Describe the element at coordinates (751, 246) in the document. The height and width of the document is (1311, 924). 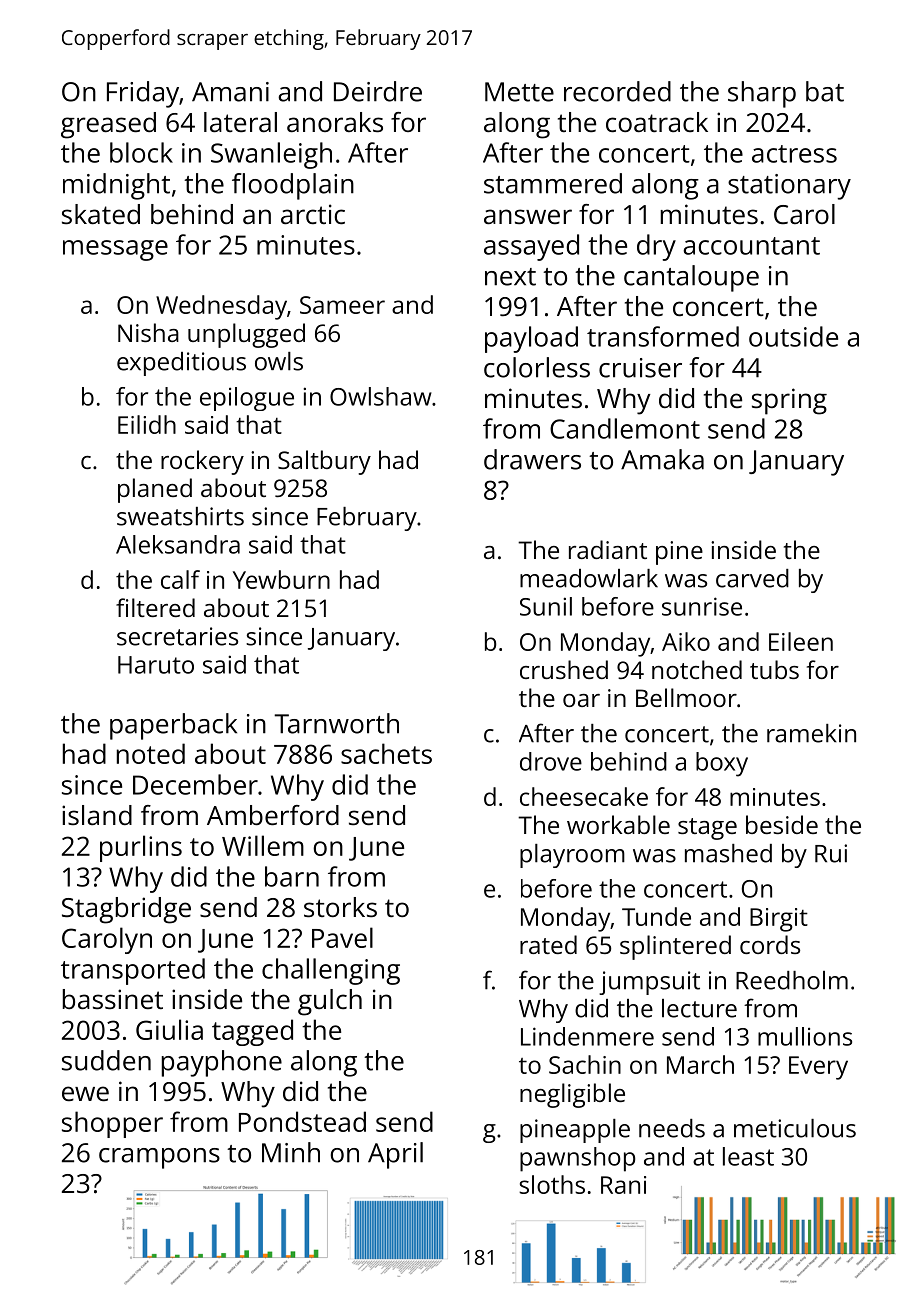
I see `accountant` at that location.
